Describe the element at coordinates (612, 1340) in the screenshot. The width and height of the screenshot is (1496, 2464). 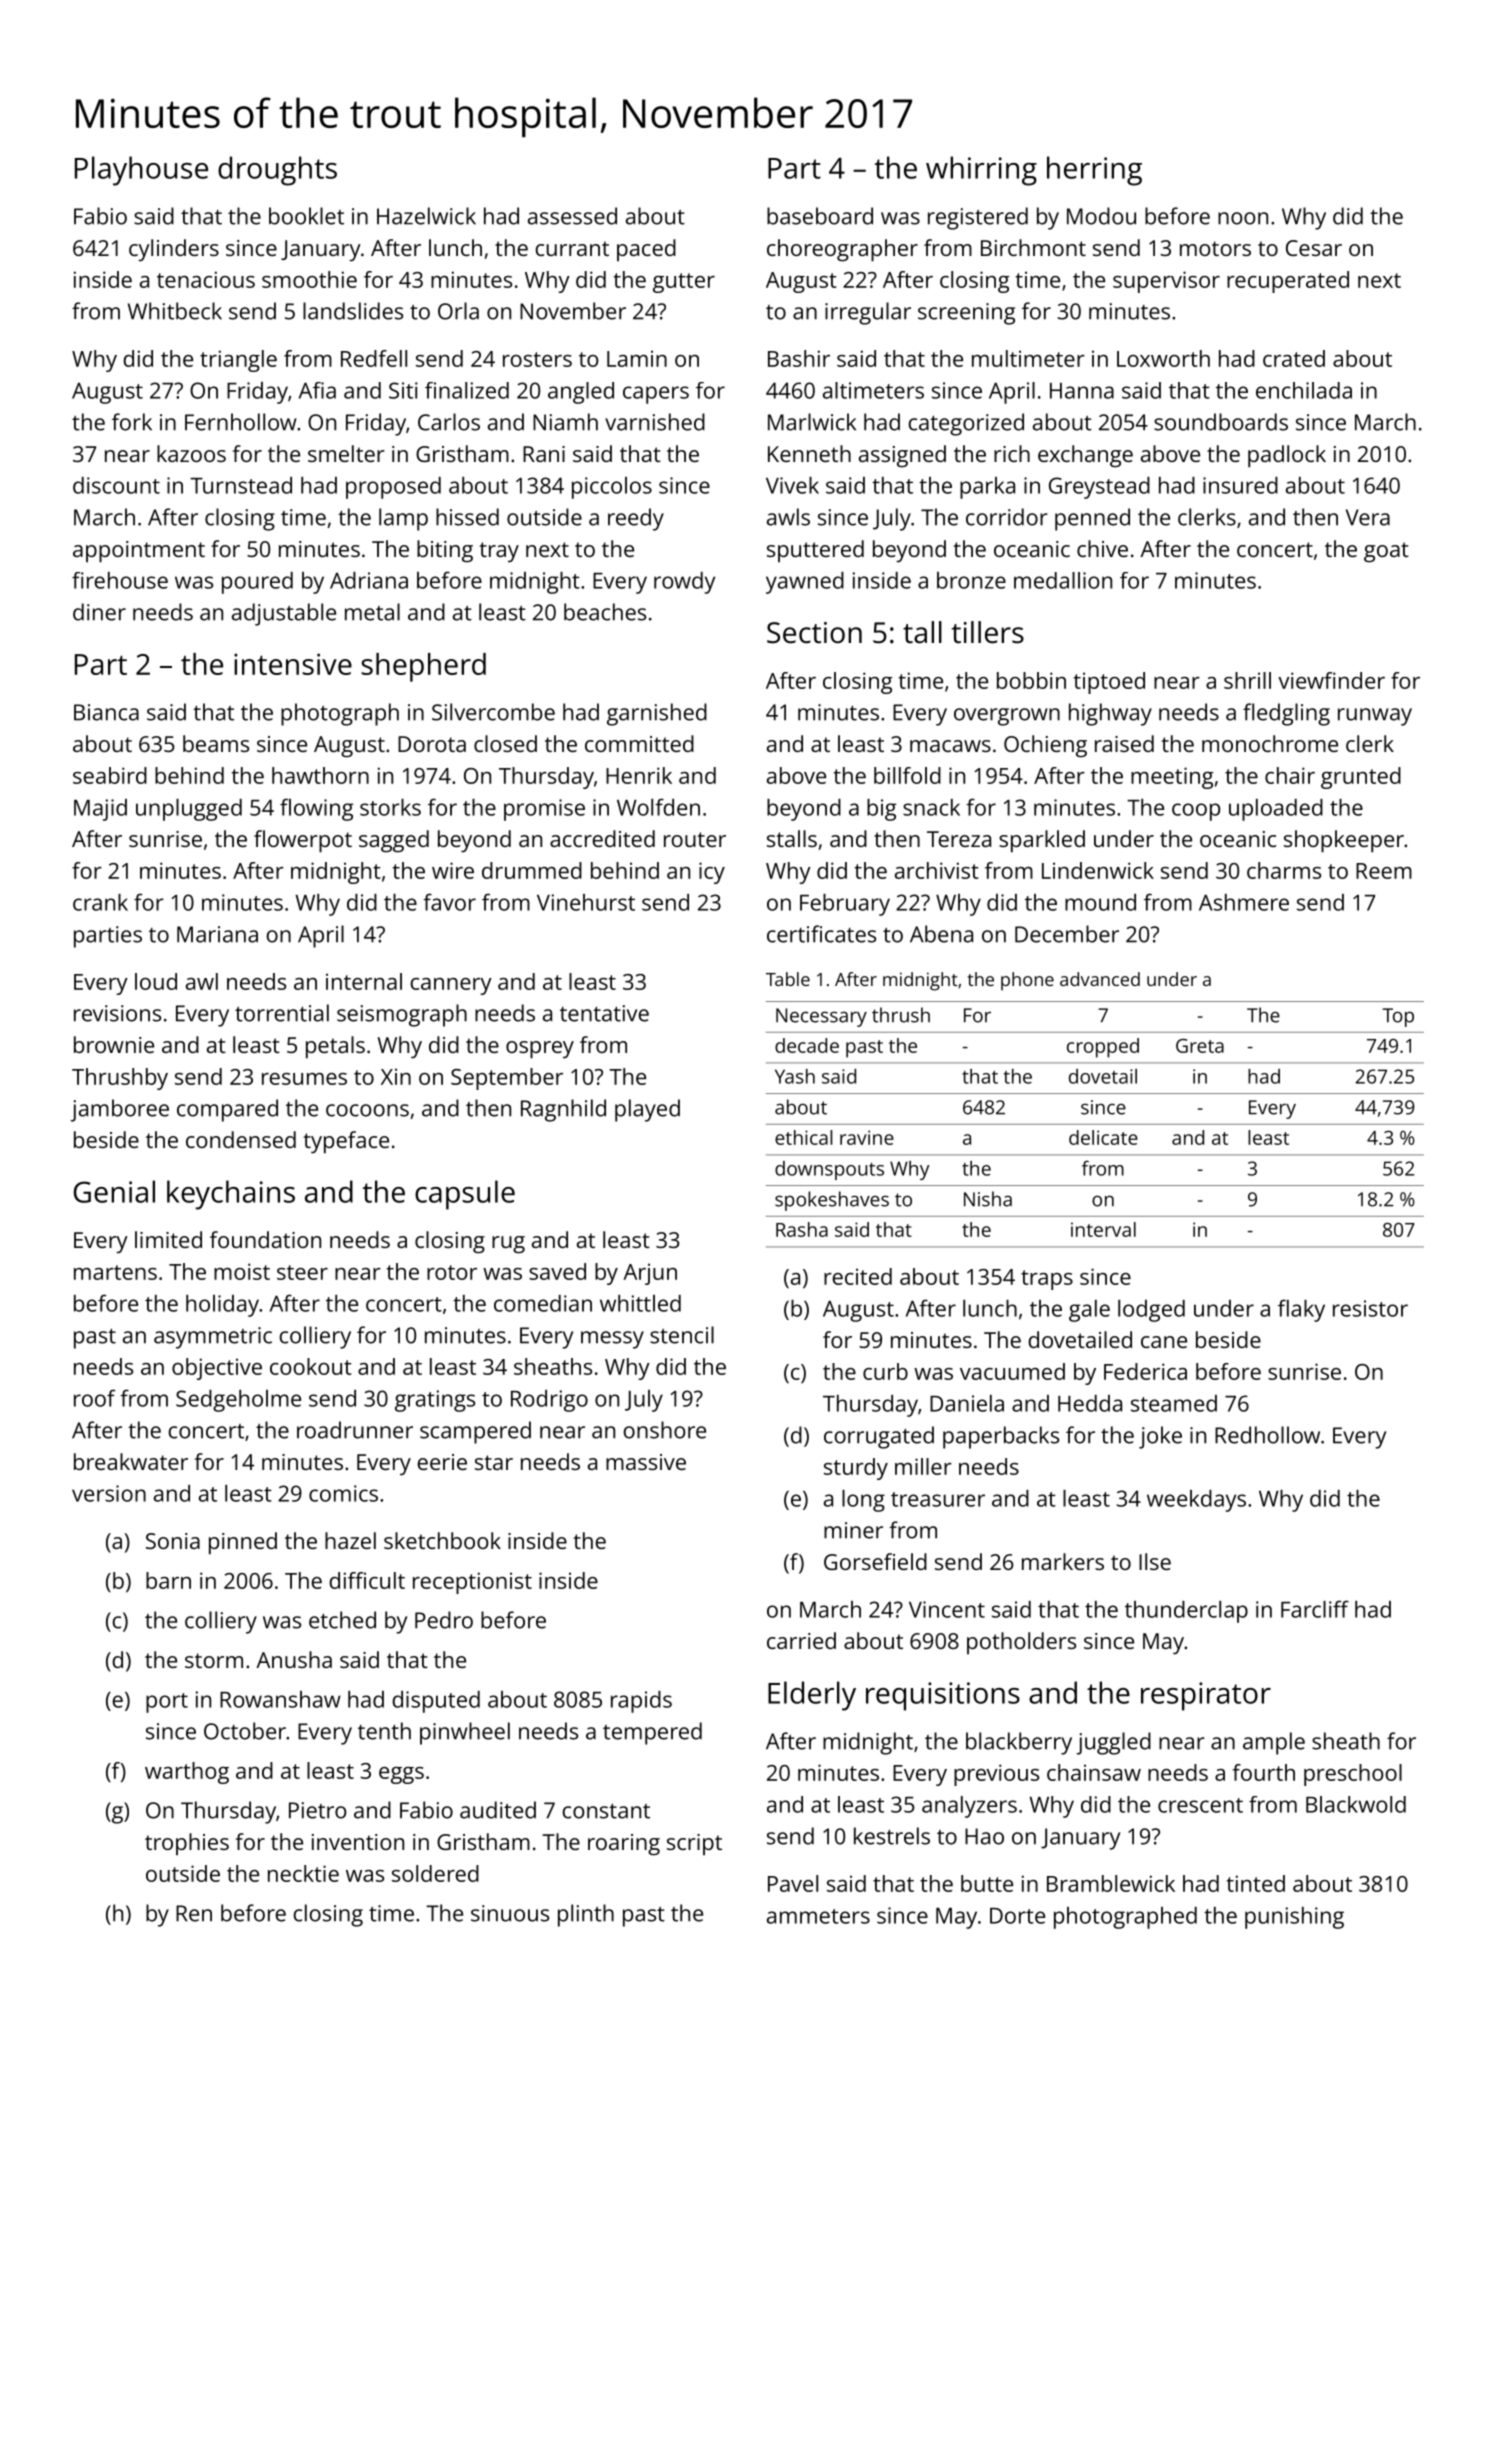
I see `messy` at that location.
